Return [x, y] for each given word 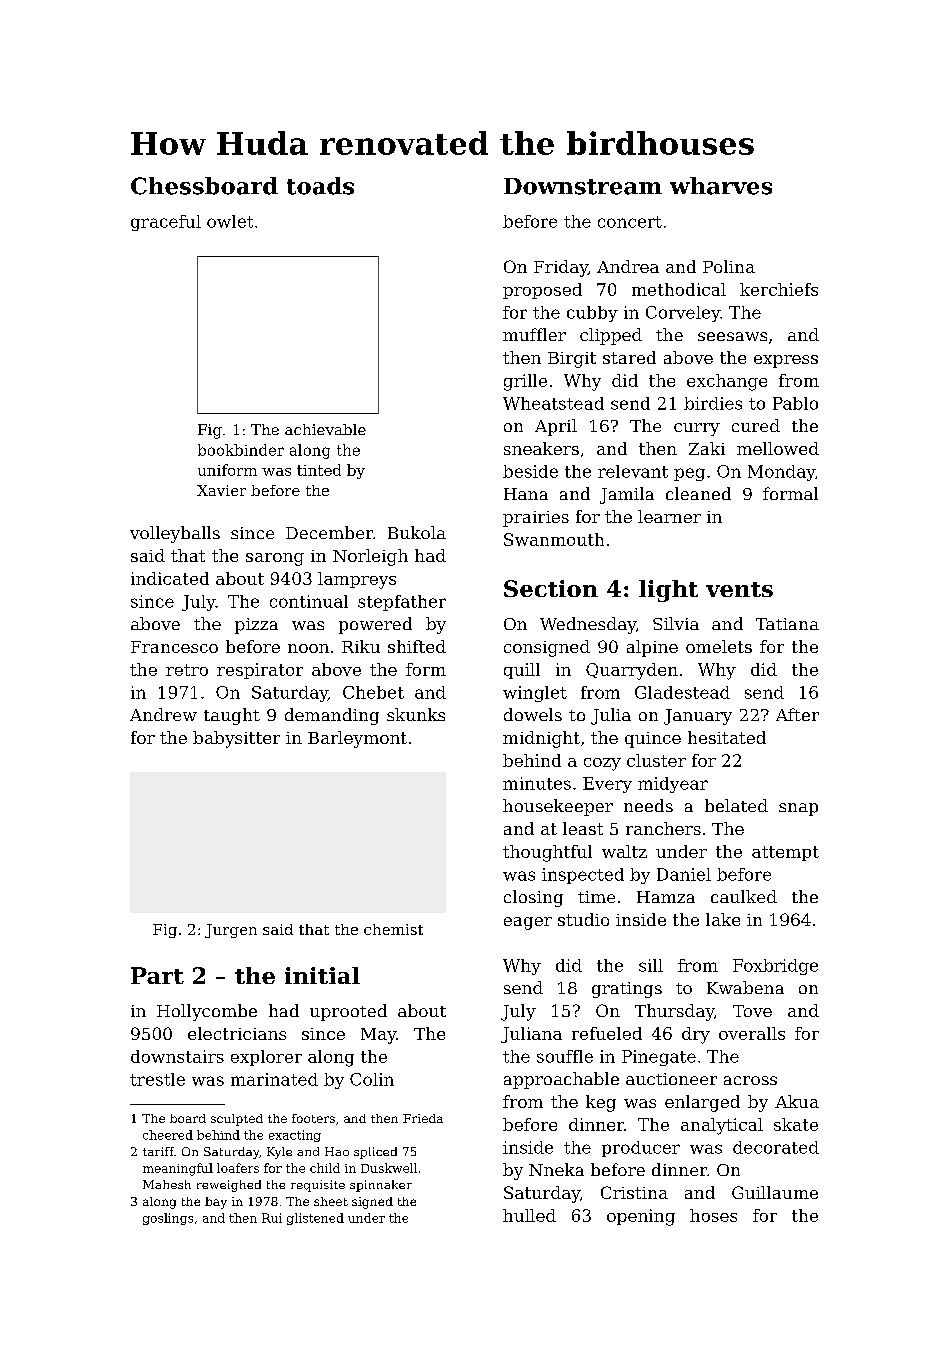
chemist [393, 929]
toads [320, 186]
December [329, 532]
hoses [713, 1215]
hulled [529, 1215]
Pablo [795, 403]
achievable [325, 429]
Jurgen [231, 931]
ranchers [663, 828]
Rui [272, 1218]
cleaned [698, 493]
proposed [542, 291]
